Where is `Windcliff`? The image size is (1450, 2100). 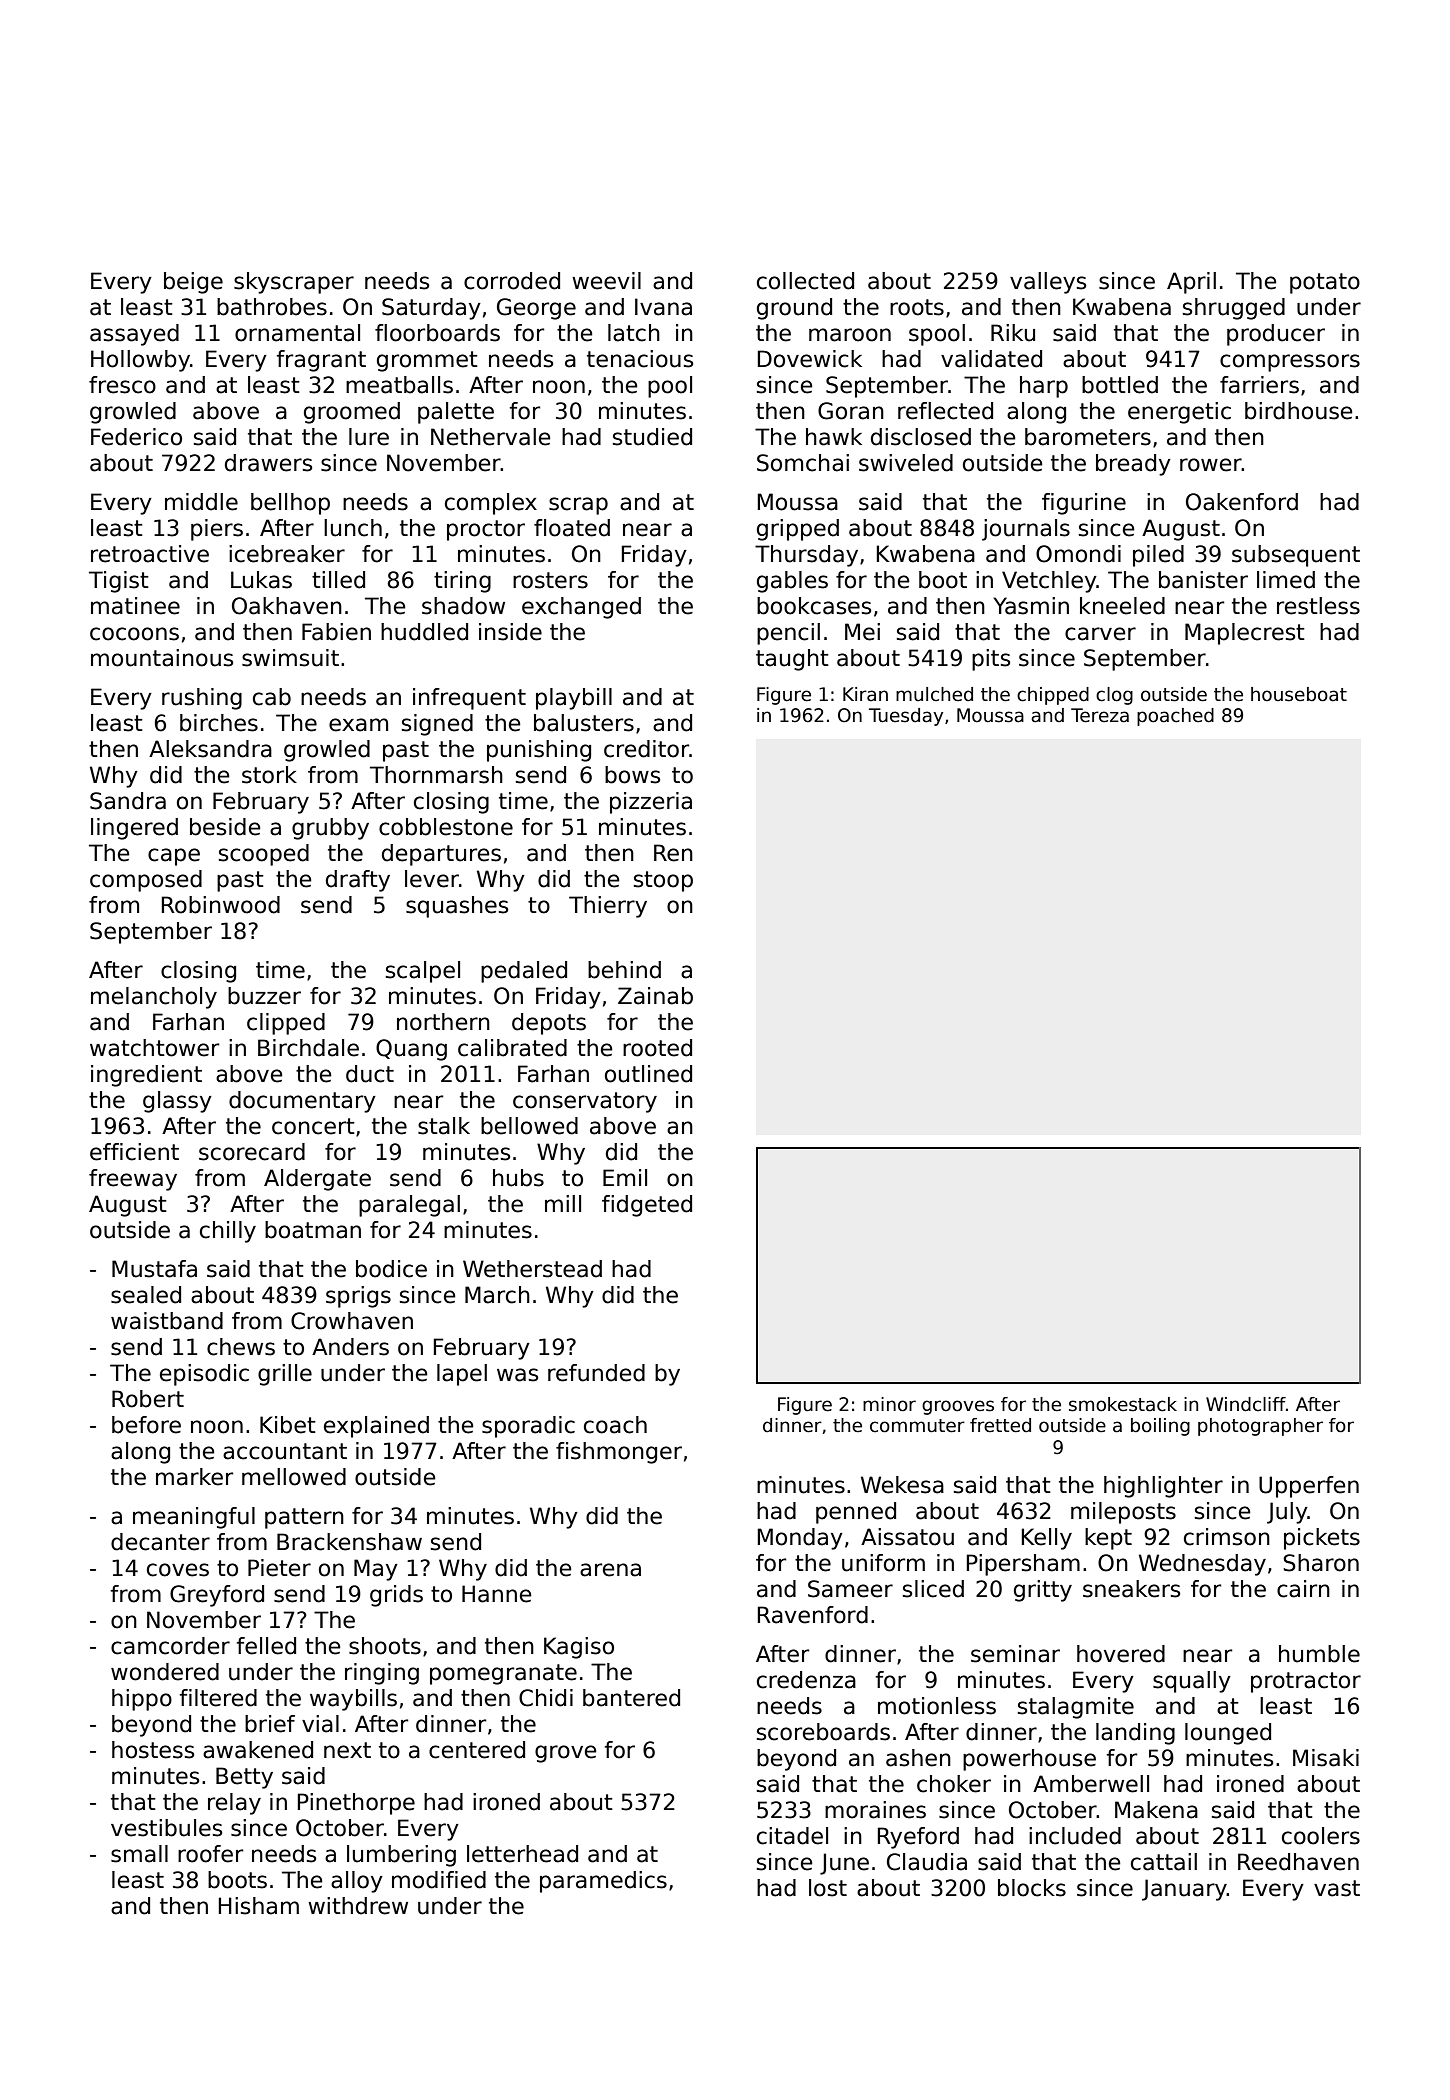 Windcliff is located at coordinates (1246, 1404).
